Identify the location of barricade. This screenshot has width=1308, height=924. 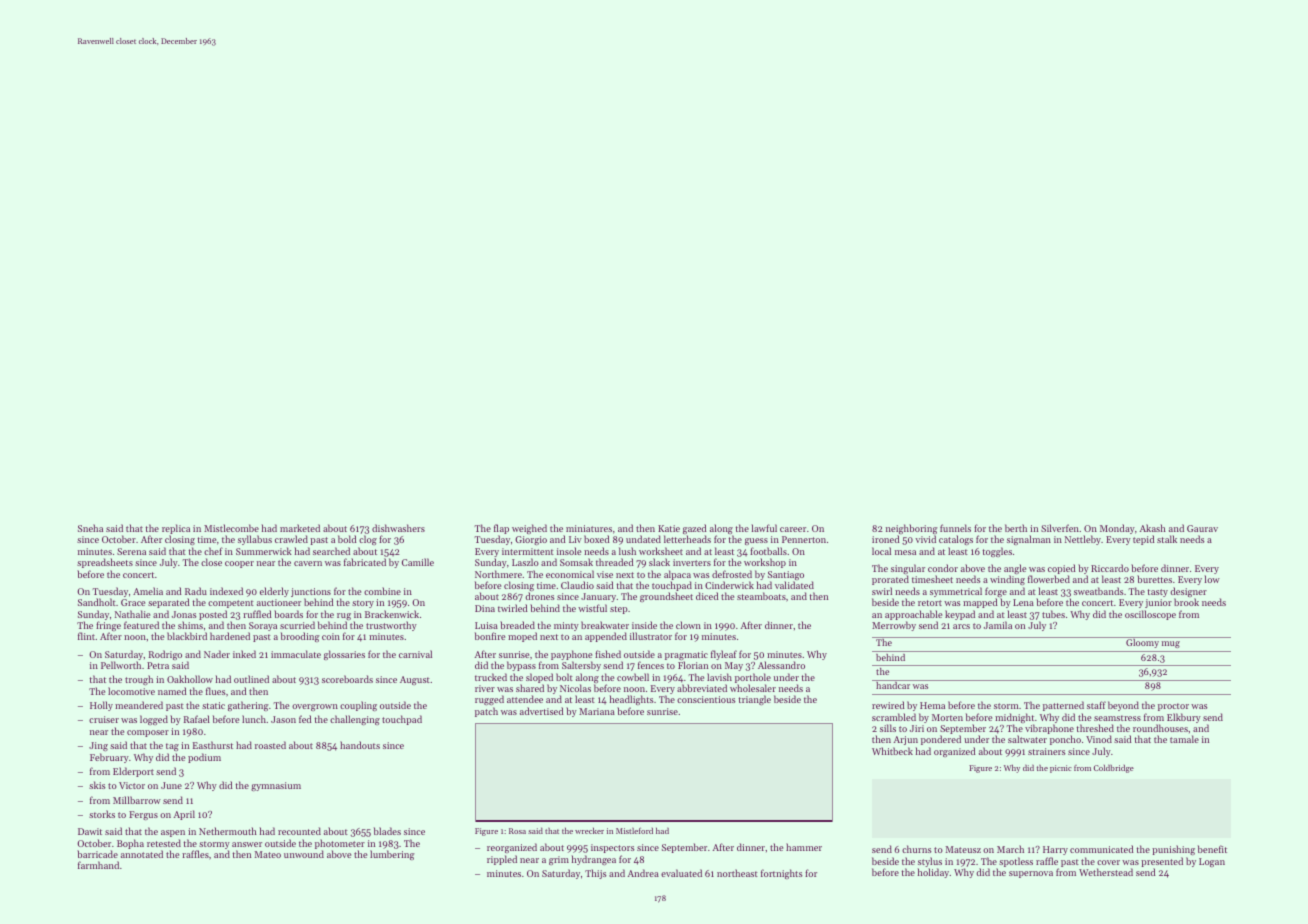
(97, 854).
